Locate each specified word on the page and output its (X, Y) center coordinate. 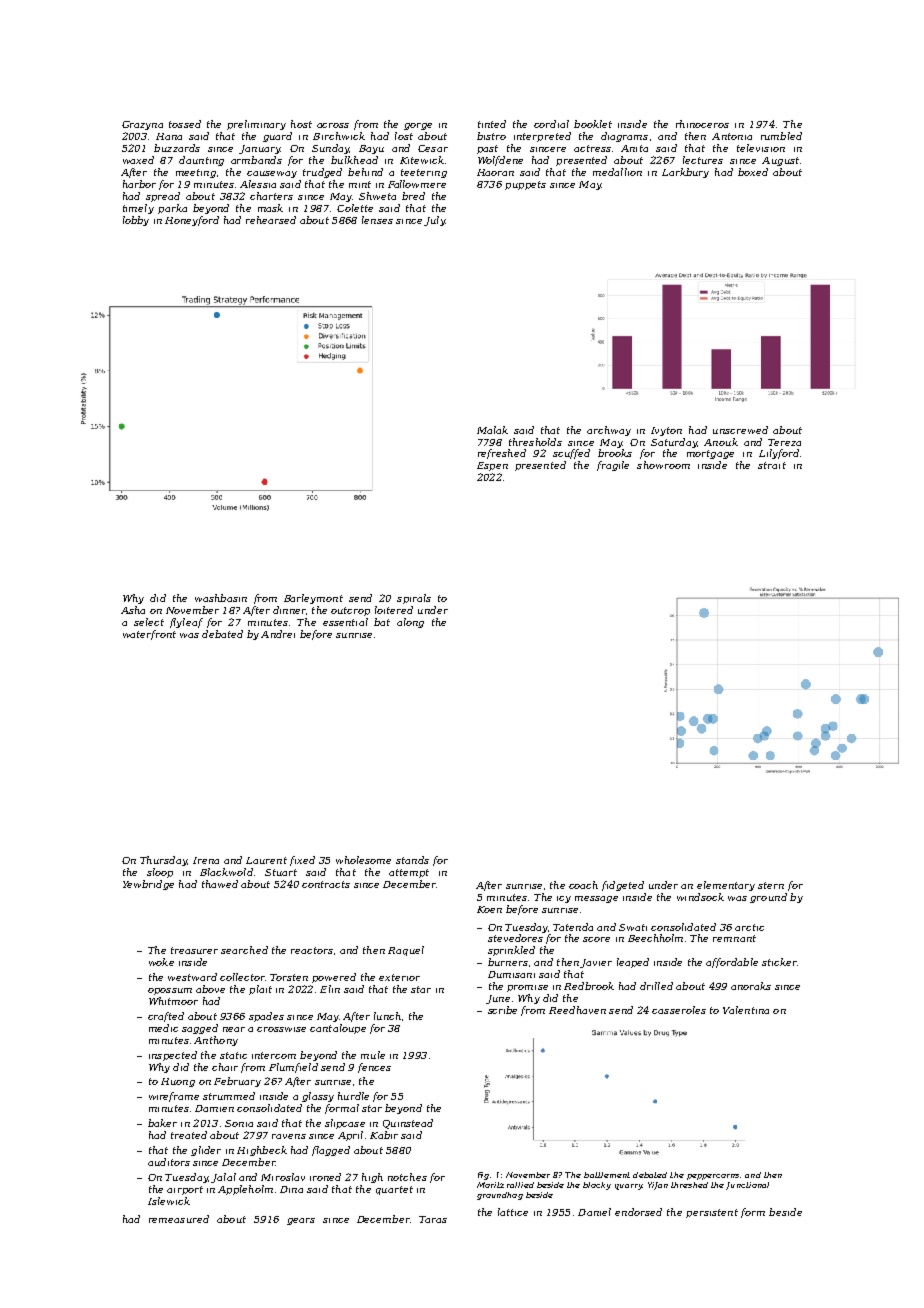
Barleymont (313, 599)
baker (162, 1123)
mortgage (710, 454)
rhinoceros (702, 124)
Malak (492, 430)
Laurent (266, 860)
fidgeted (623, 886)
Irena (206, 860)
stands (412, 860)
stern (771, 885)
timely (138, 209)
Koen (489, 909)
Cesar (433, 148)
